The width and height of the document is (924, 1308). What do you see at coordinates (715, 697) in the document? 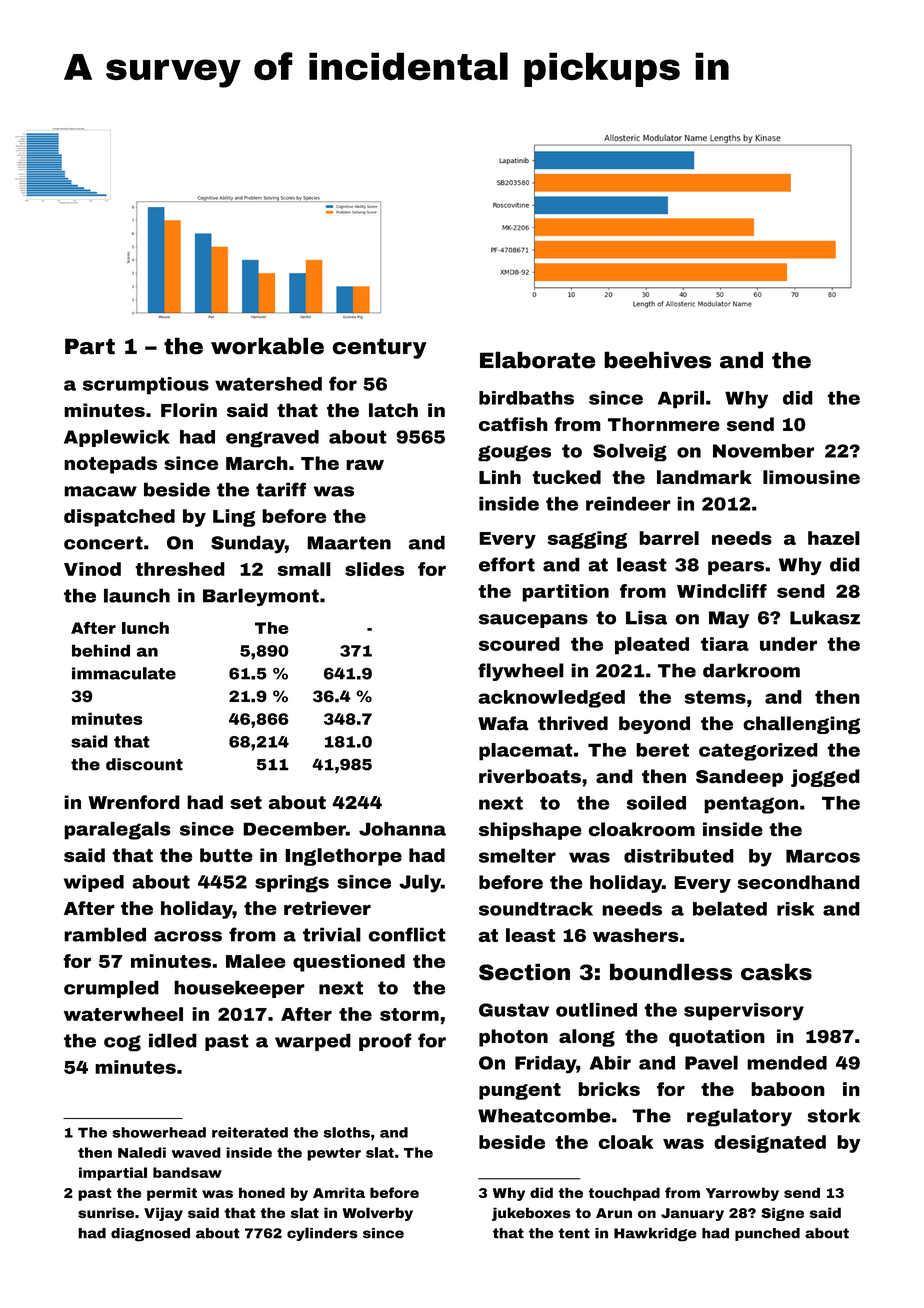
I see `stems` at bounding box center [715, 697].
